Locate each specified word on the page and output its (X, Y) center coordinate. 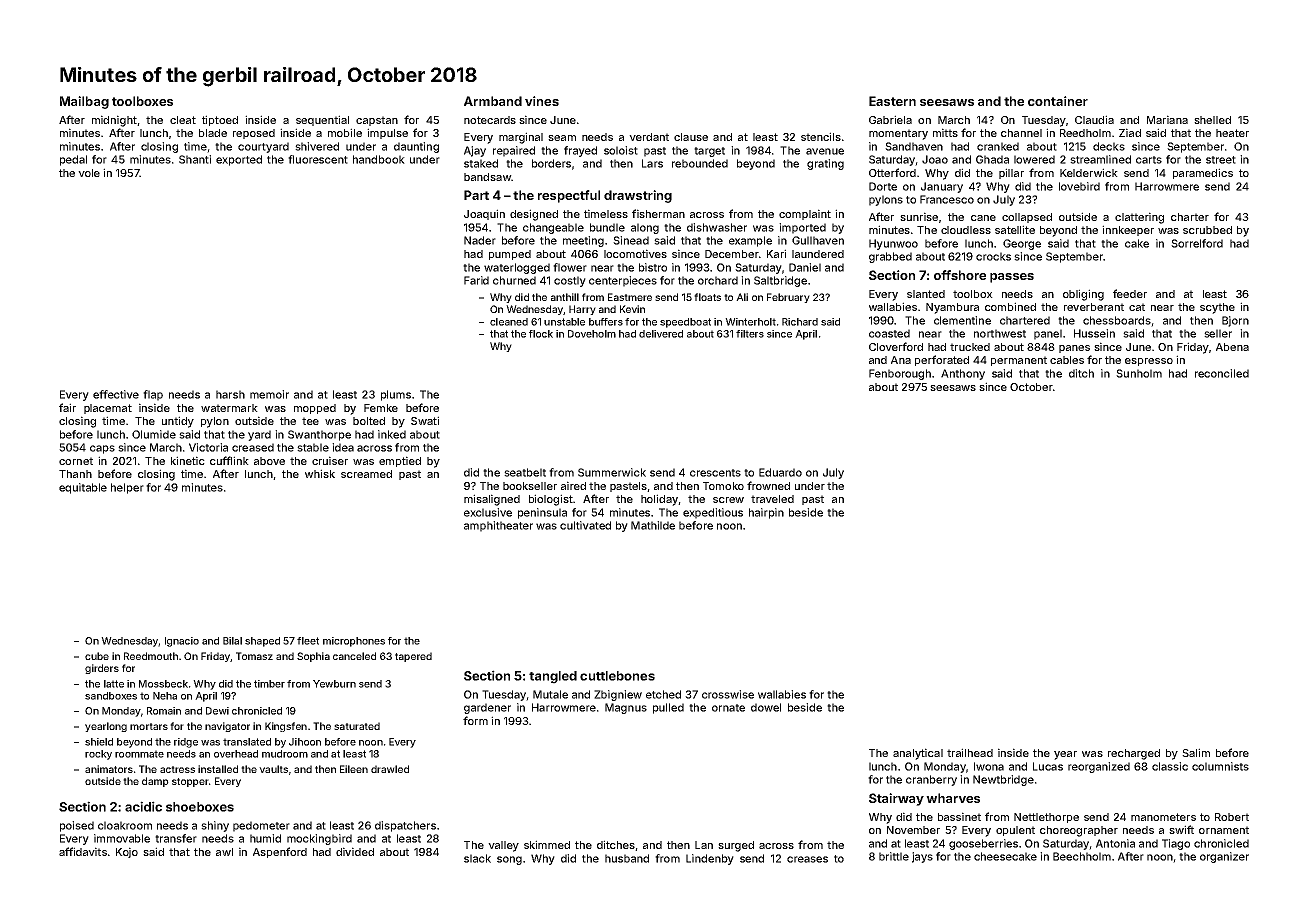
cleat (183, 120)
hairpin (766, 513)
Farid (476, 280)
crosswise (728, 694)
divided (355, 851)
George (1022, 244)
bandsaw (487, 177)
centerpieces (623, 281)
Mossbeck (163, 684)
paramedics (1203, 173)
